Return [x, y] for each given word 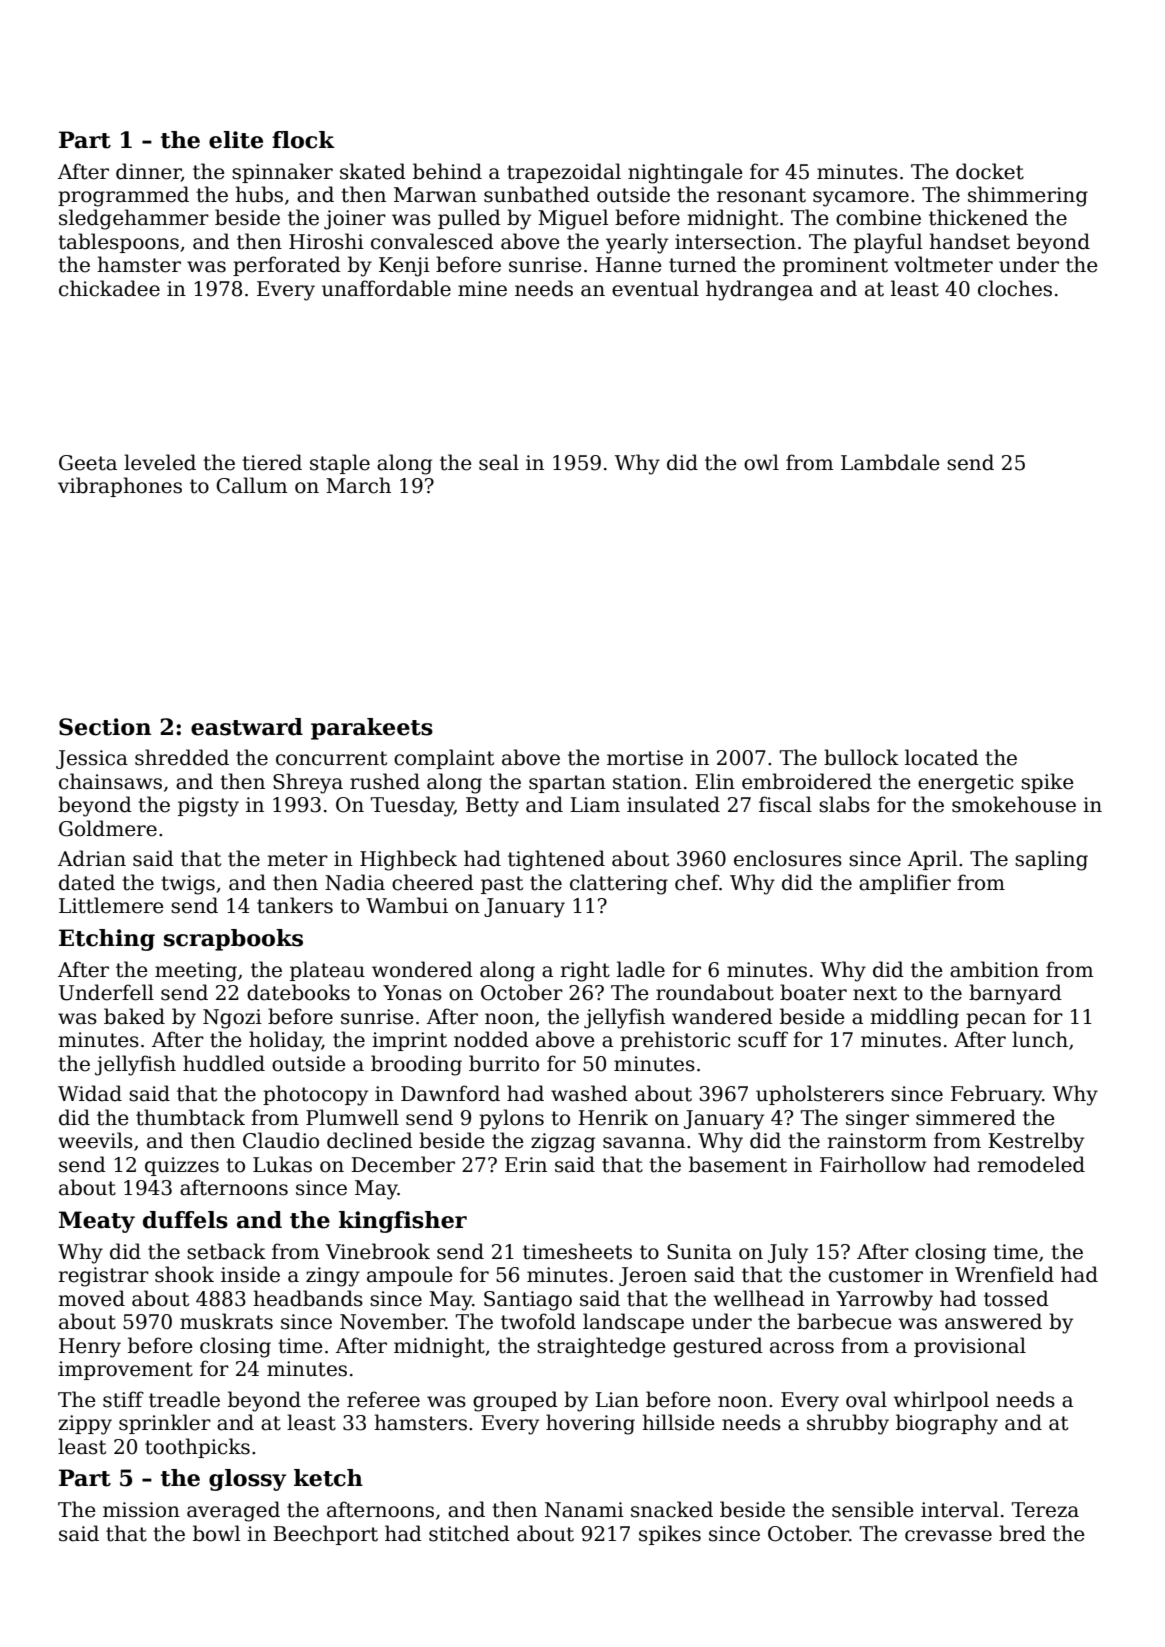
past [502, 885]
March [358, 485]
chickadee [109, 288]
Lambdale [890, 462]
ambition [994, 969]
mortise [645, 758]
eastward [247, 727]
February [997, 1095]
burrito [504, 1063]
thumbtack [190, 1117]
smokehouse [1014, 804]
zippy [85, 1425]
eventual [655, 288]
